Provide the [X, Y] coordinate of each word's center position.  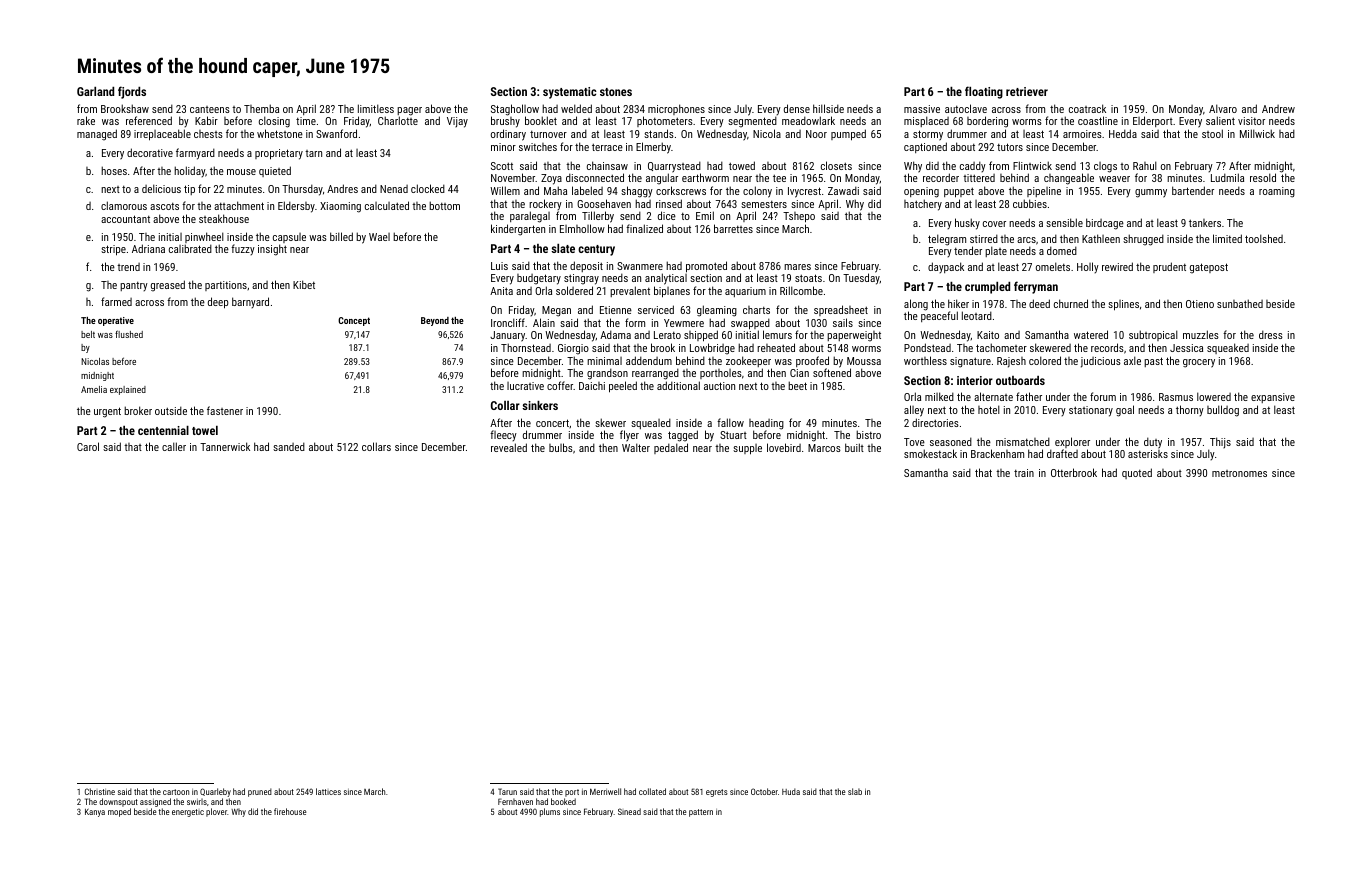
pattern [701, 813]
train [1024, 473]
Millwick [1257, 133]
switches [538, 147]
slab [855, 791]
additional [678, 385]
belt [88, 334]
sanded [289, 446]
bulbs [561, 447]
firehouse [290, 811]
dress [1271, 334]
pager [409, 112]
